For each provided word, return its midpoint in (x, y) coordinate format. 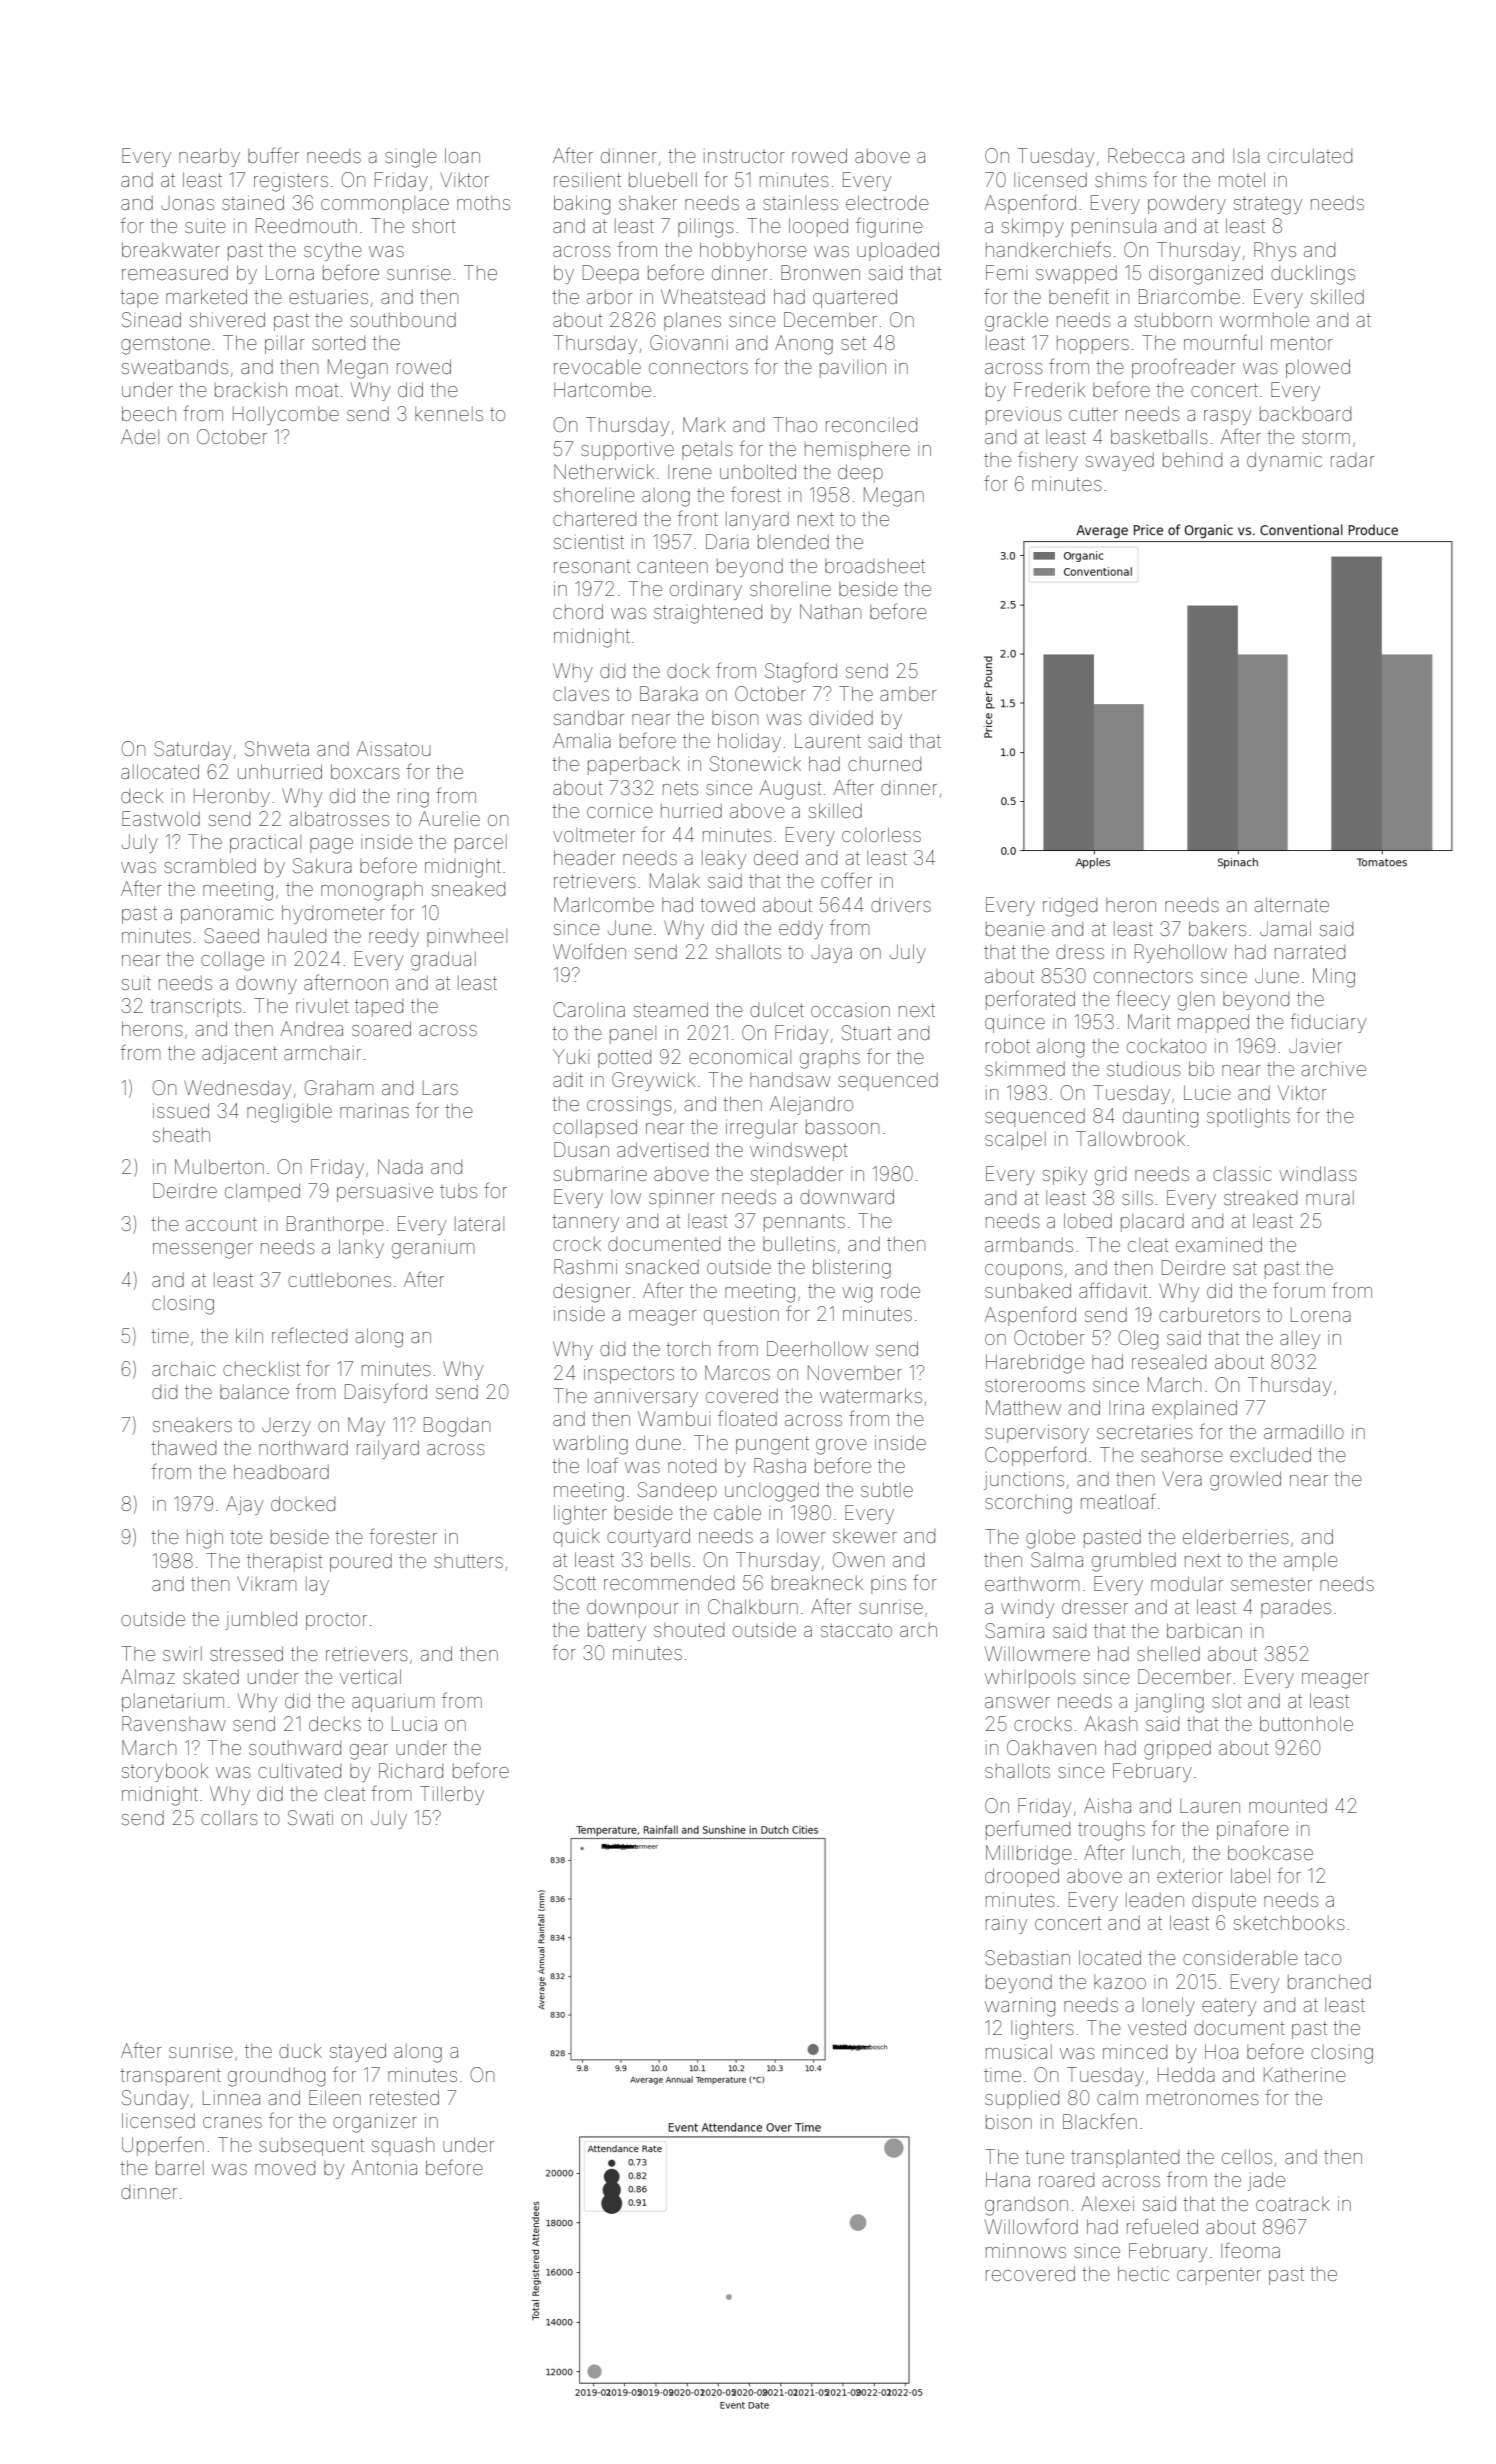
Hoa (1221, 2051)
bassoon (842, 1127)
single (411, 158)
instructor (744, 156)
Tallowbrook (1130, 1138)
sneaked (468, 889)
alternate (1292, 904)
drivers (901, 905)
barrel (180, 2168)
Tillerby (452, 1795)
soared (381, 1028)
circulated (1310, 156)
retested (404, 2097)
